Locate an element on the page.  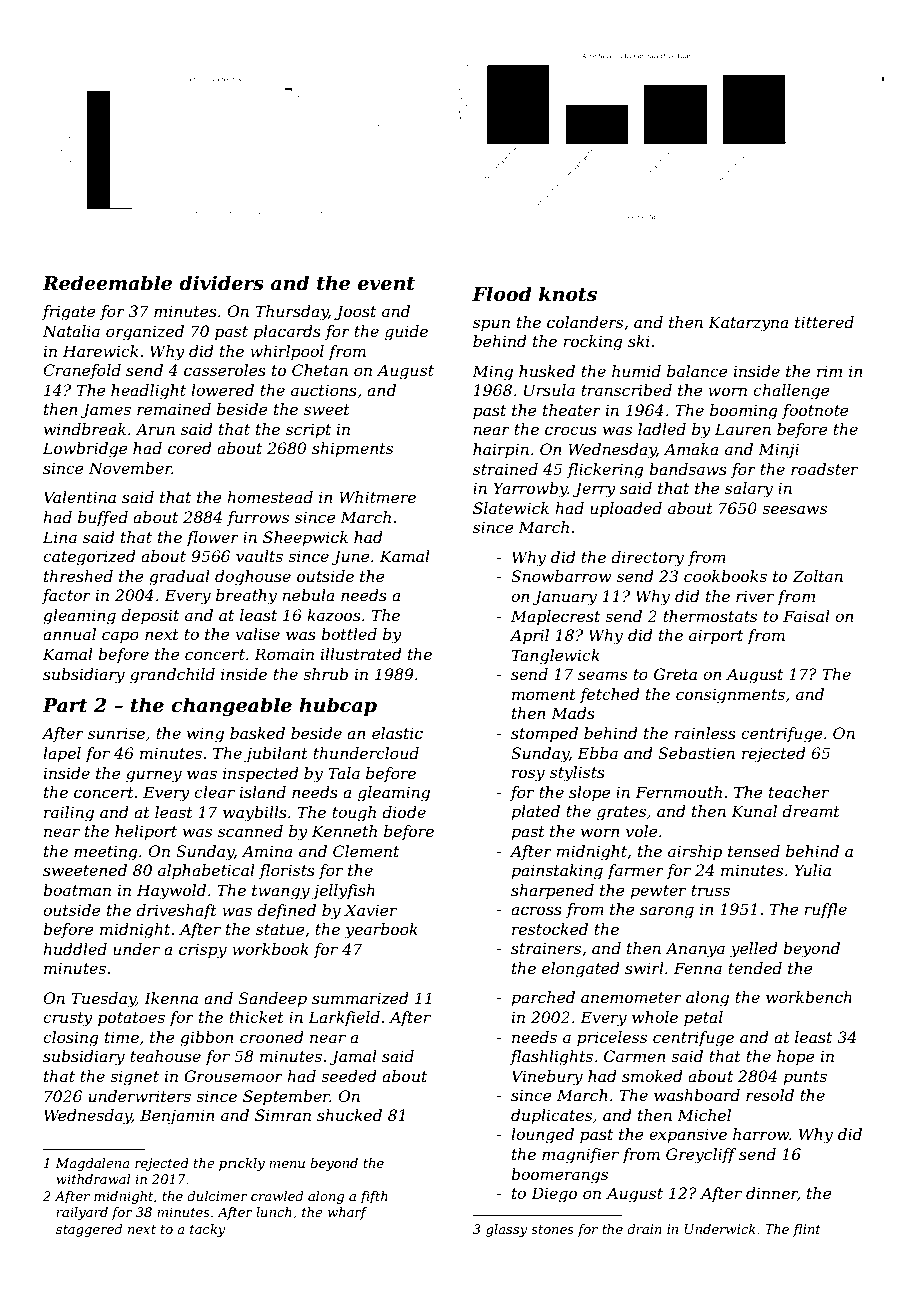
staggered is located at coordinates (89, 1230).
